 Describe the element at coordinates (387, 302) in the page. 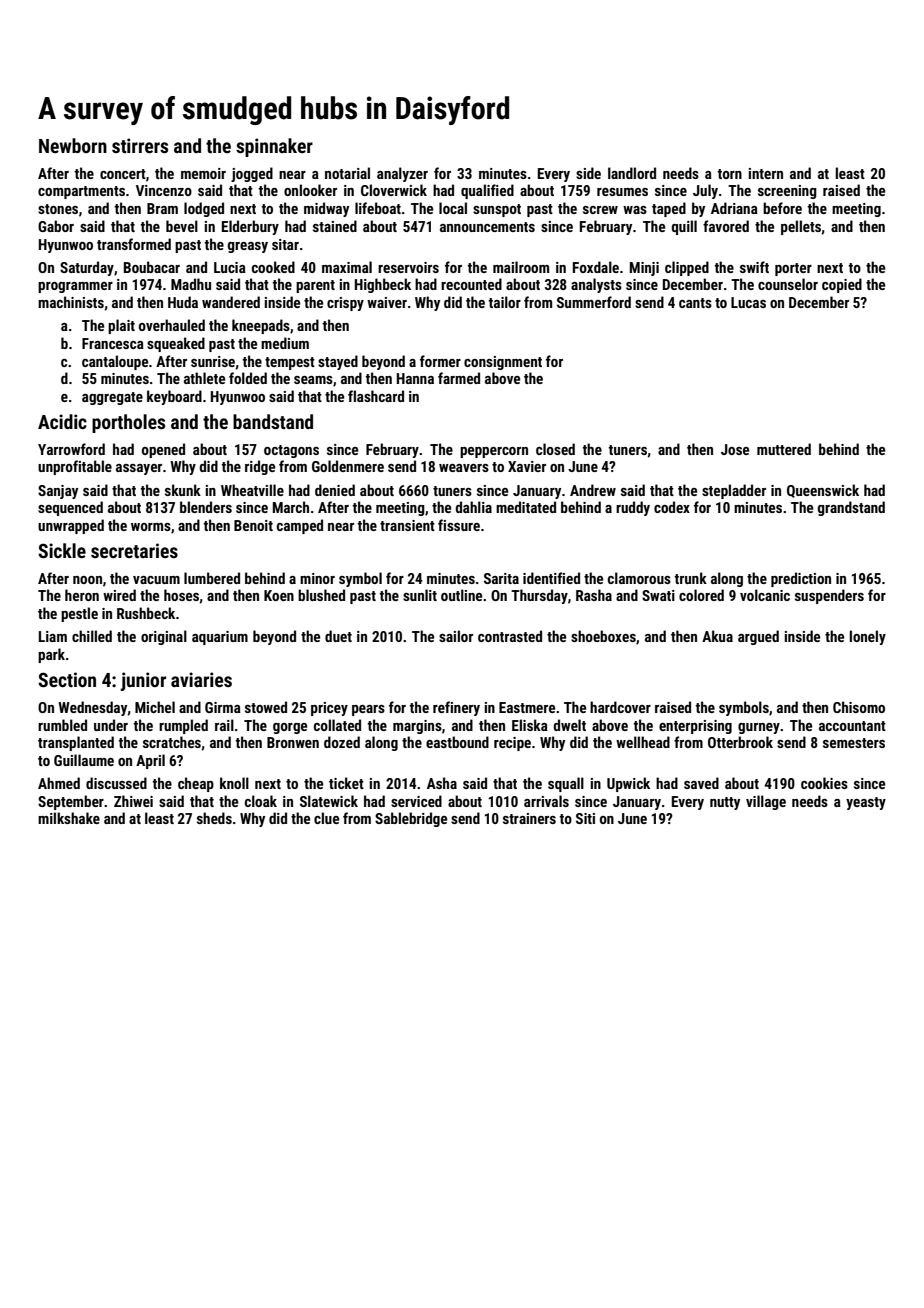

I see `waiver` at that location.
